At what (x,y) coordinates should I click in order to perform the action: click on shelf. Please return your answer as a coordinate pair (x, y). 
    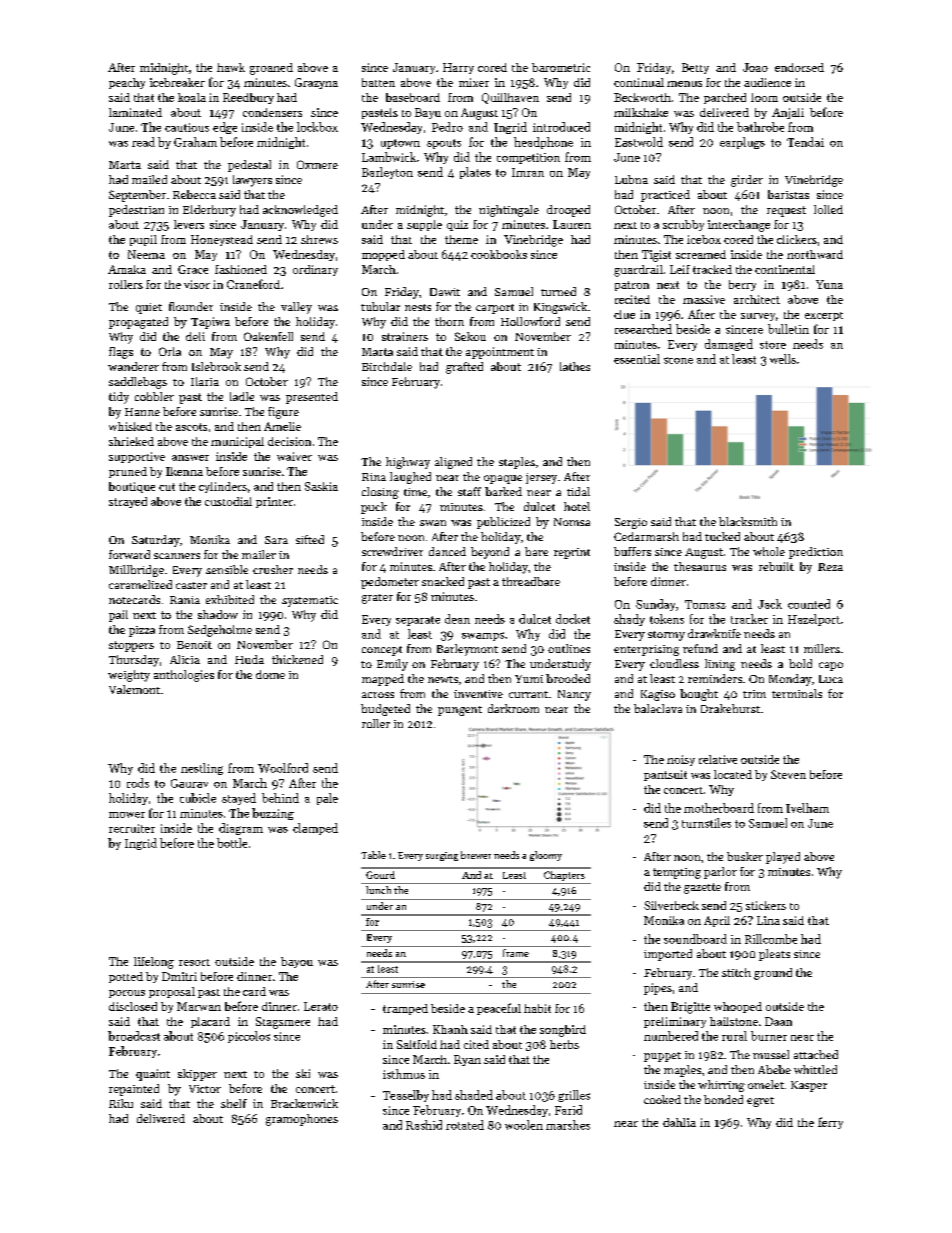
    Looking at the image, I should click on (234, 1103).
